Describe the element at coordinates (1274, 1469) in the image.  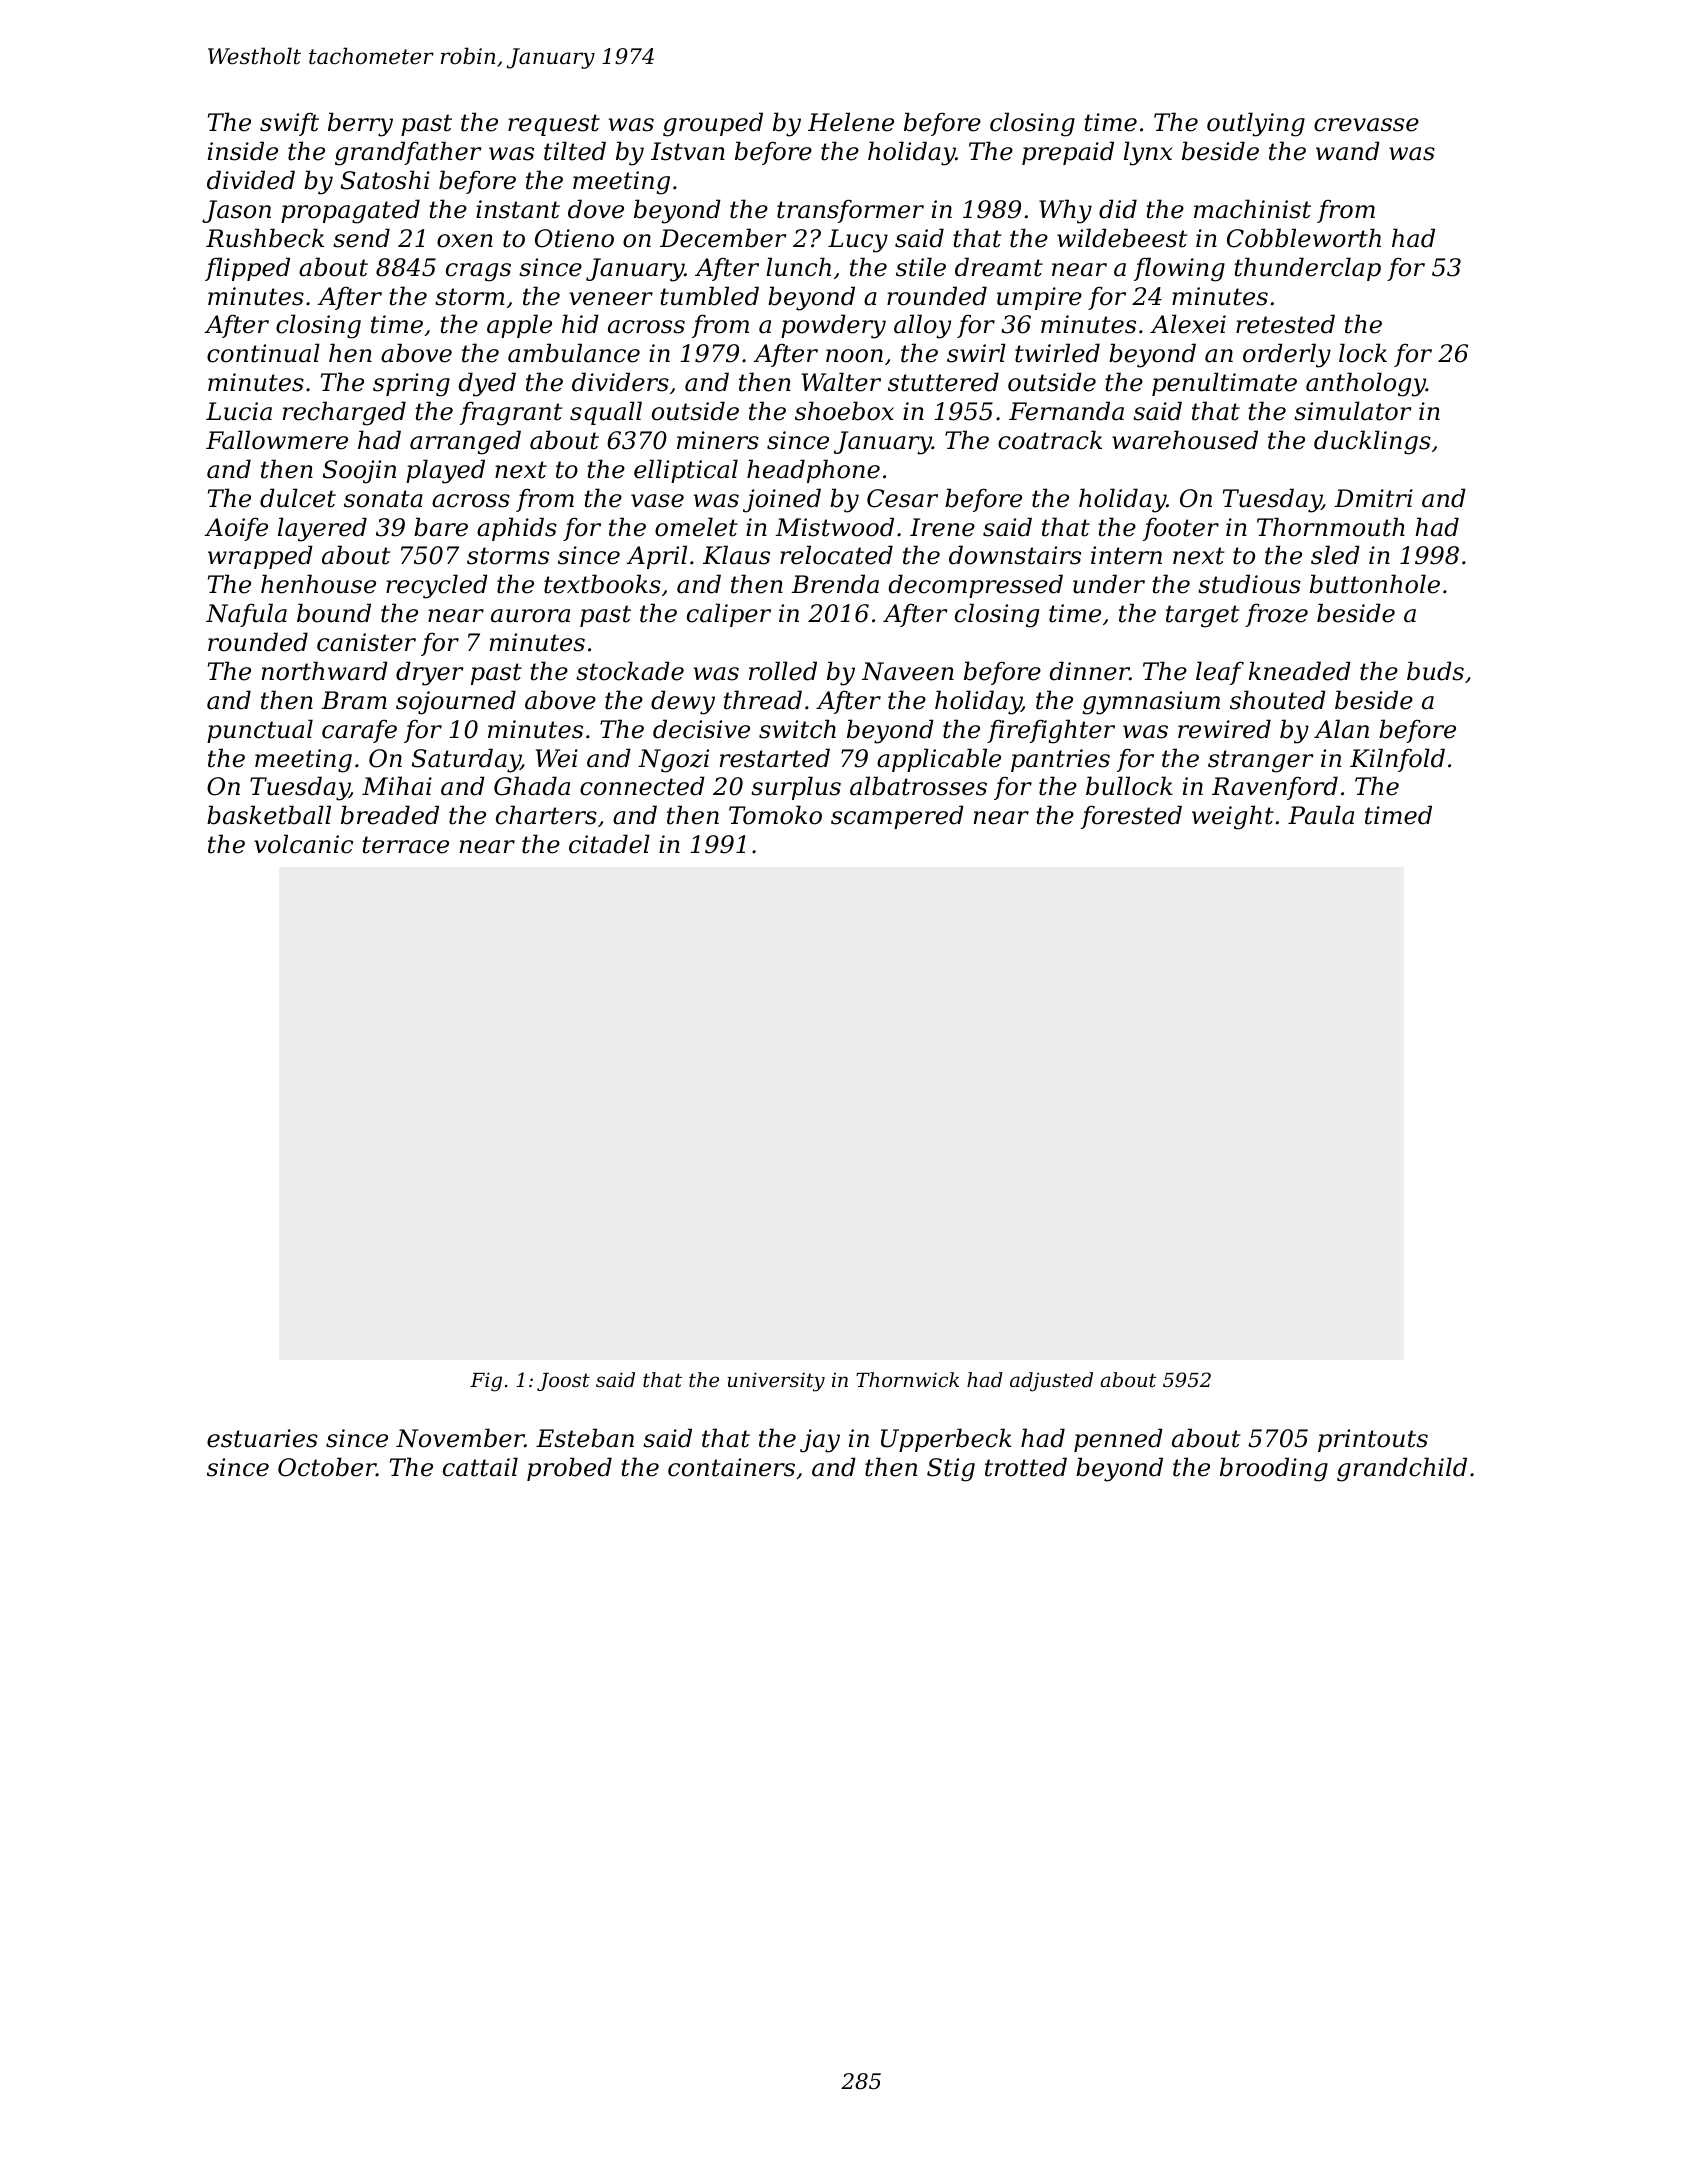
I see `brooding` at that location.
